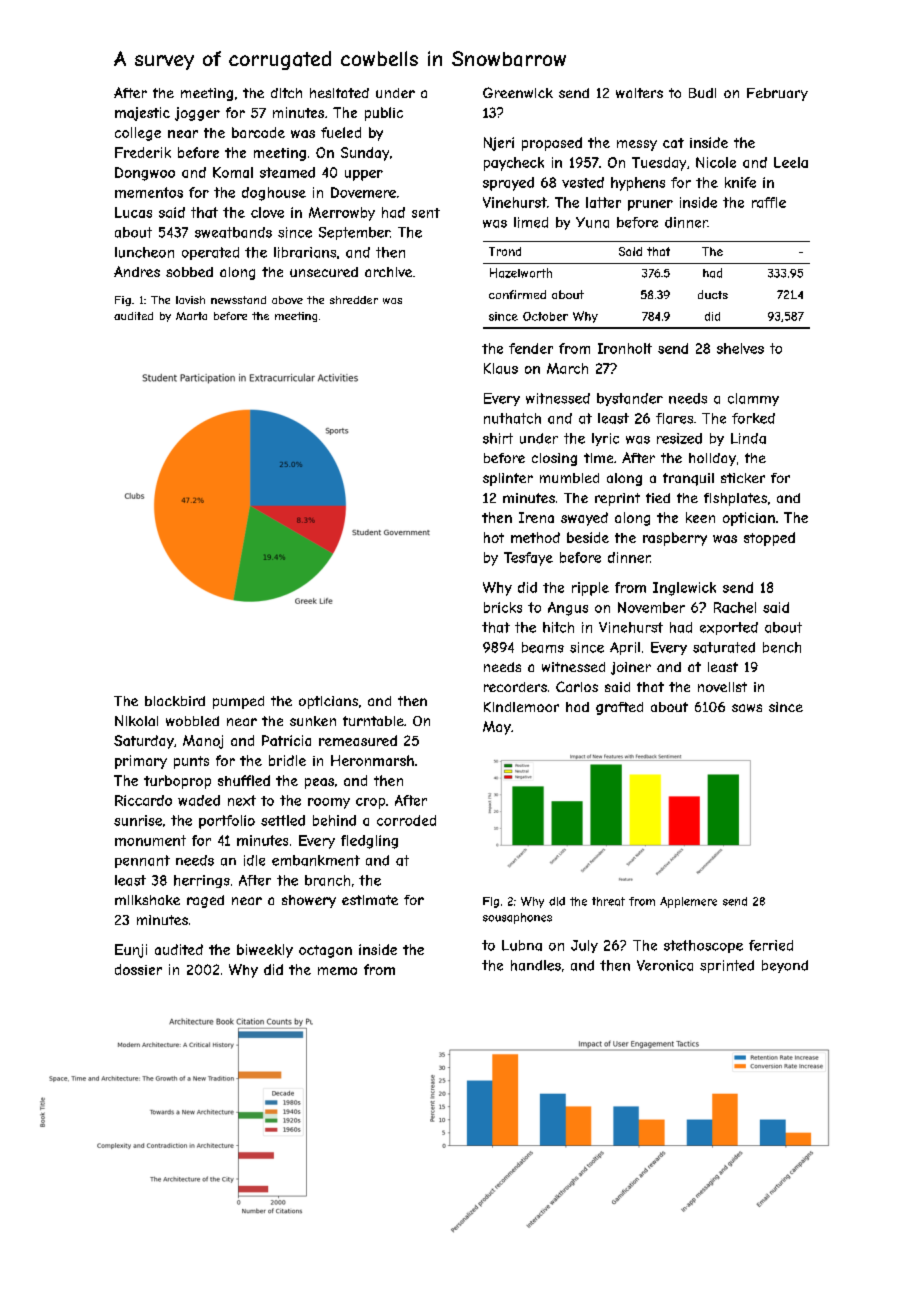 The width and height of the screenshot is (924, 1308). Describe the element at coordinates (501, 368) in the screenshot. I see `Klaus` at that location.
